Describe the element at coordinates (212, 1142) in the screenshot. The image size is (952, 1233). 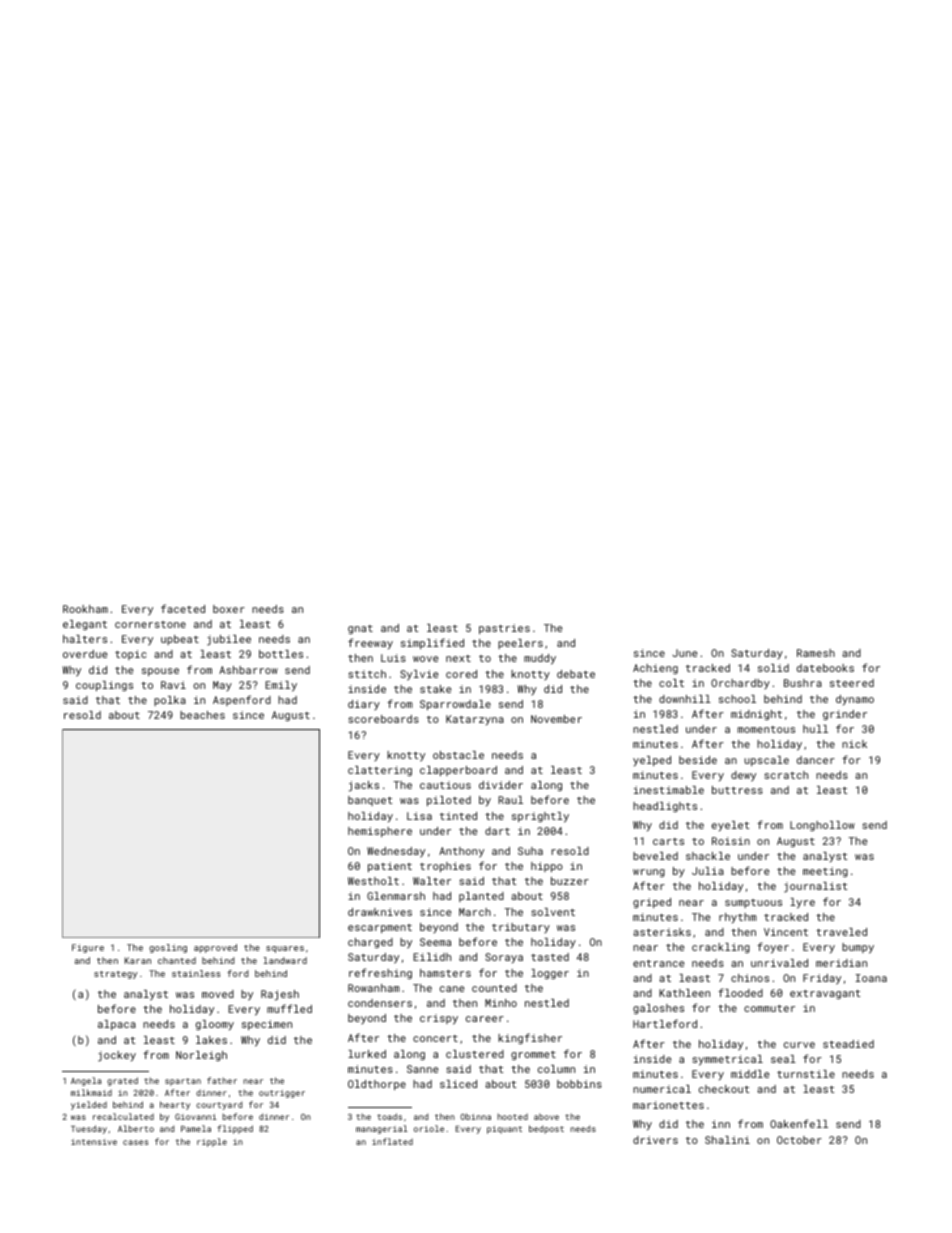
I see `ripple` at that location.
